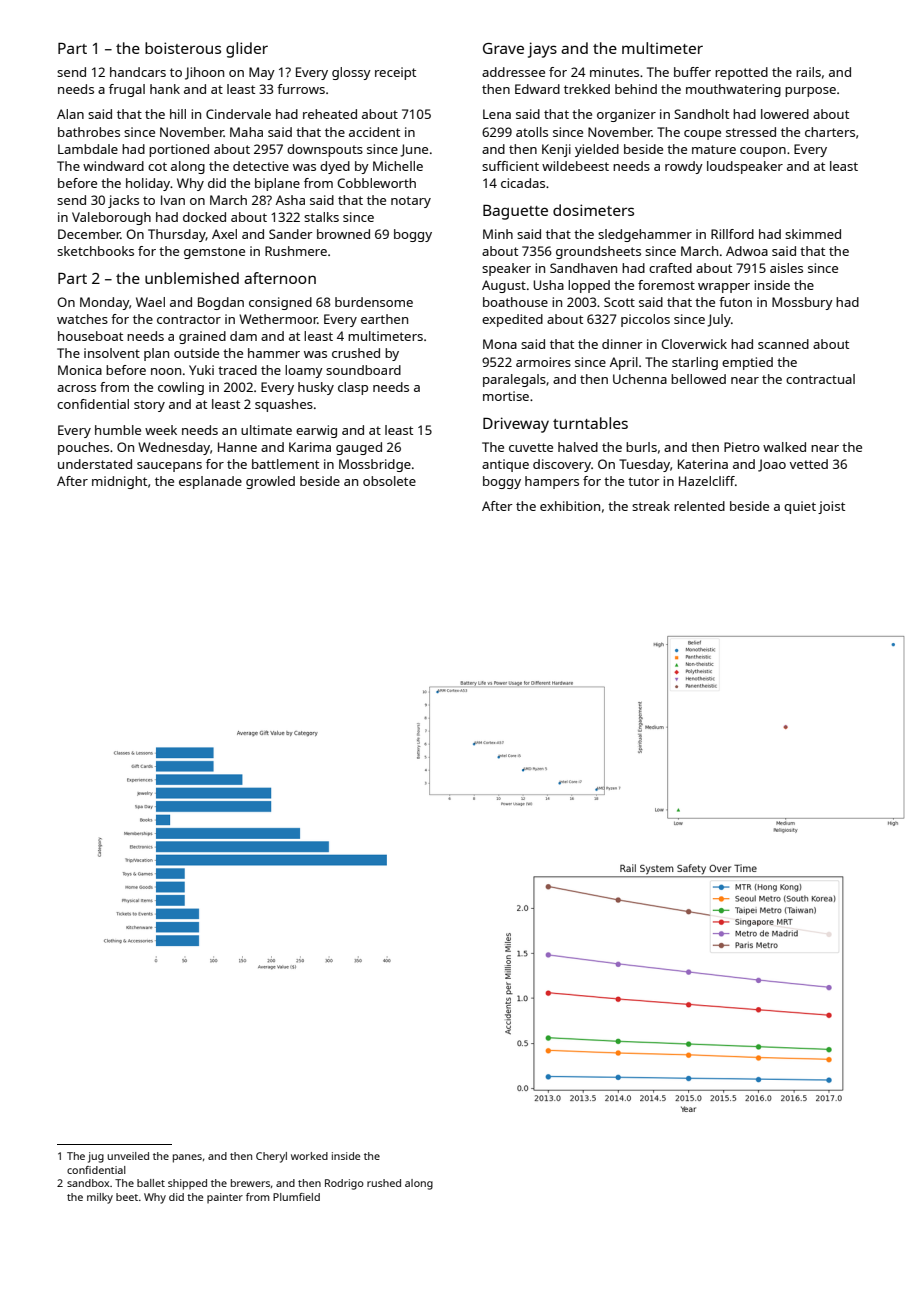  Describe the element at coordinates (309, 1156) in the page. I see `worked` at that location.
